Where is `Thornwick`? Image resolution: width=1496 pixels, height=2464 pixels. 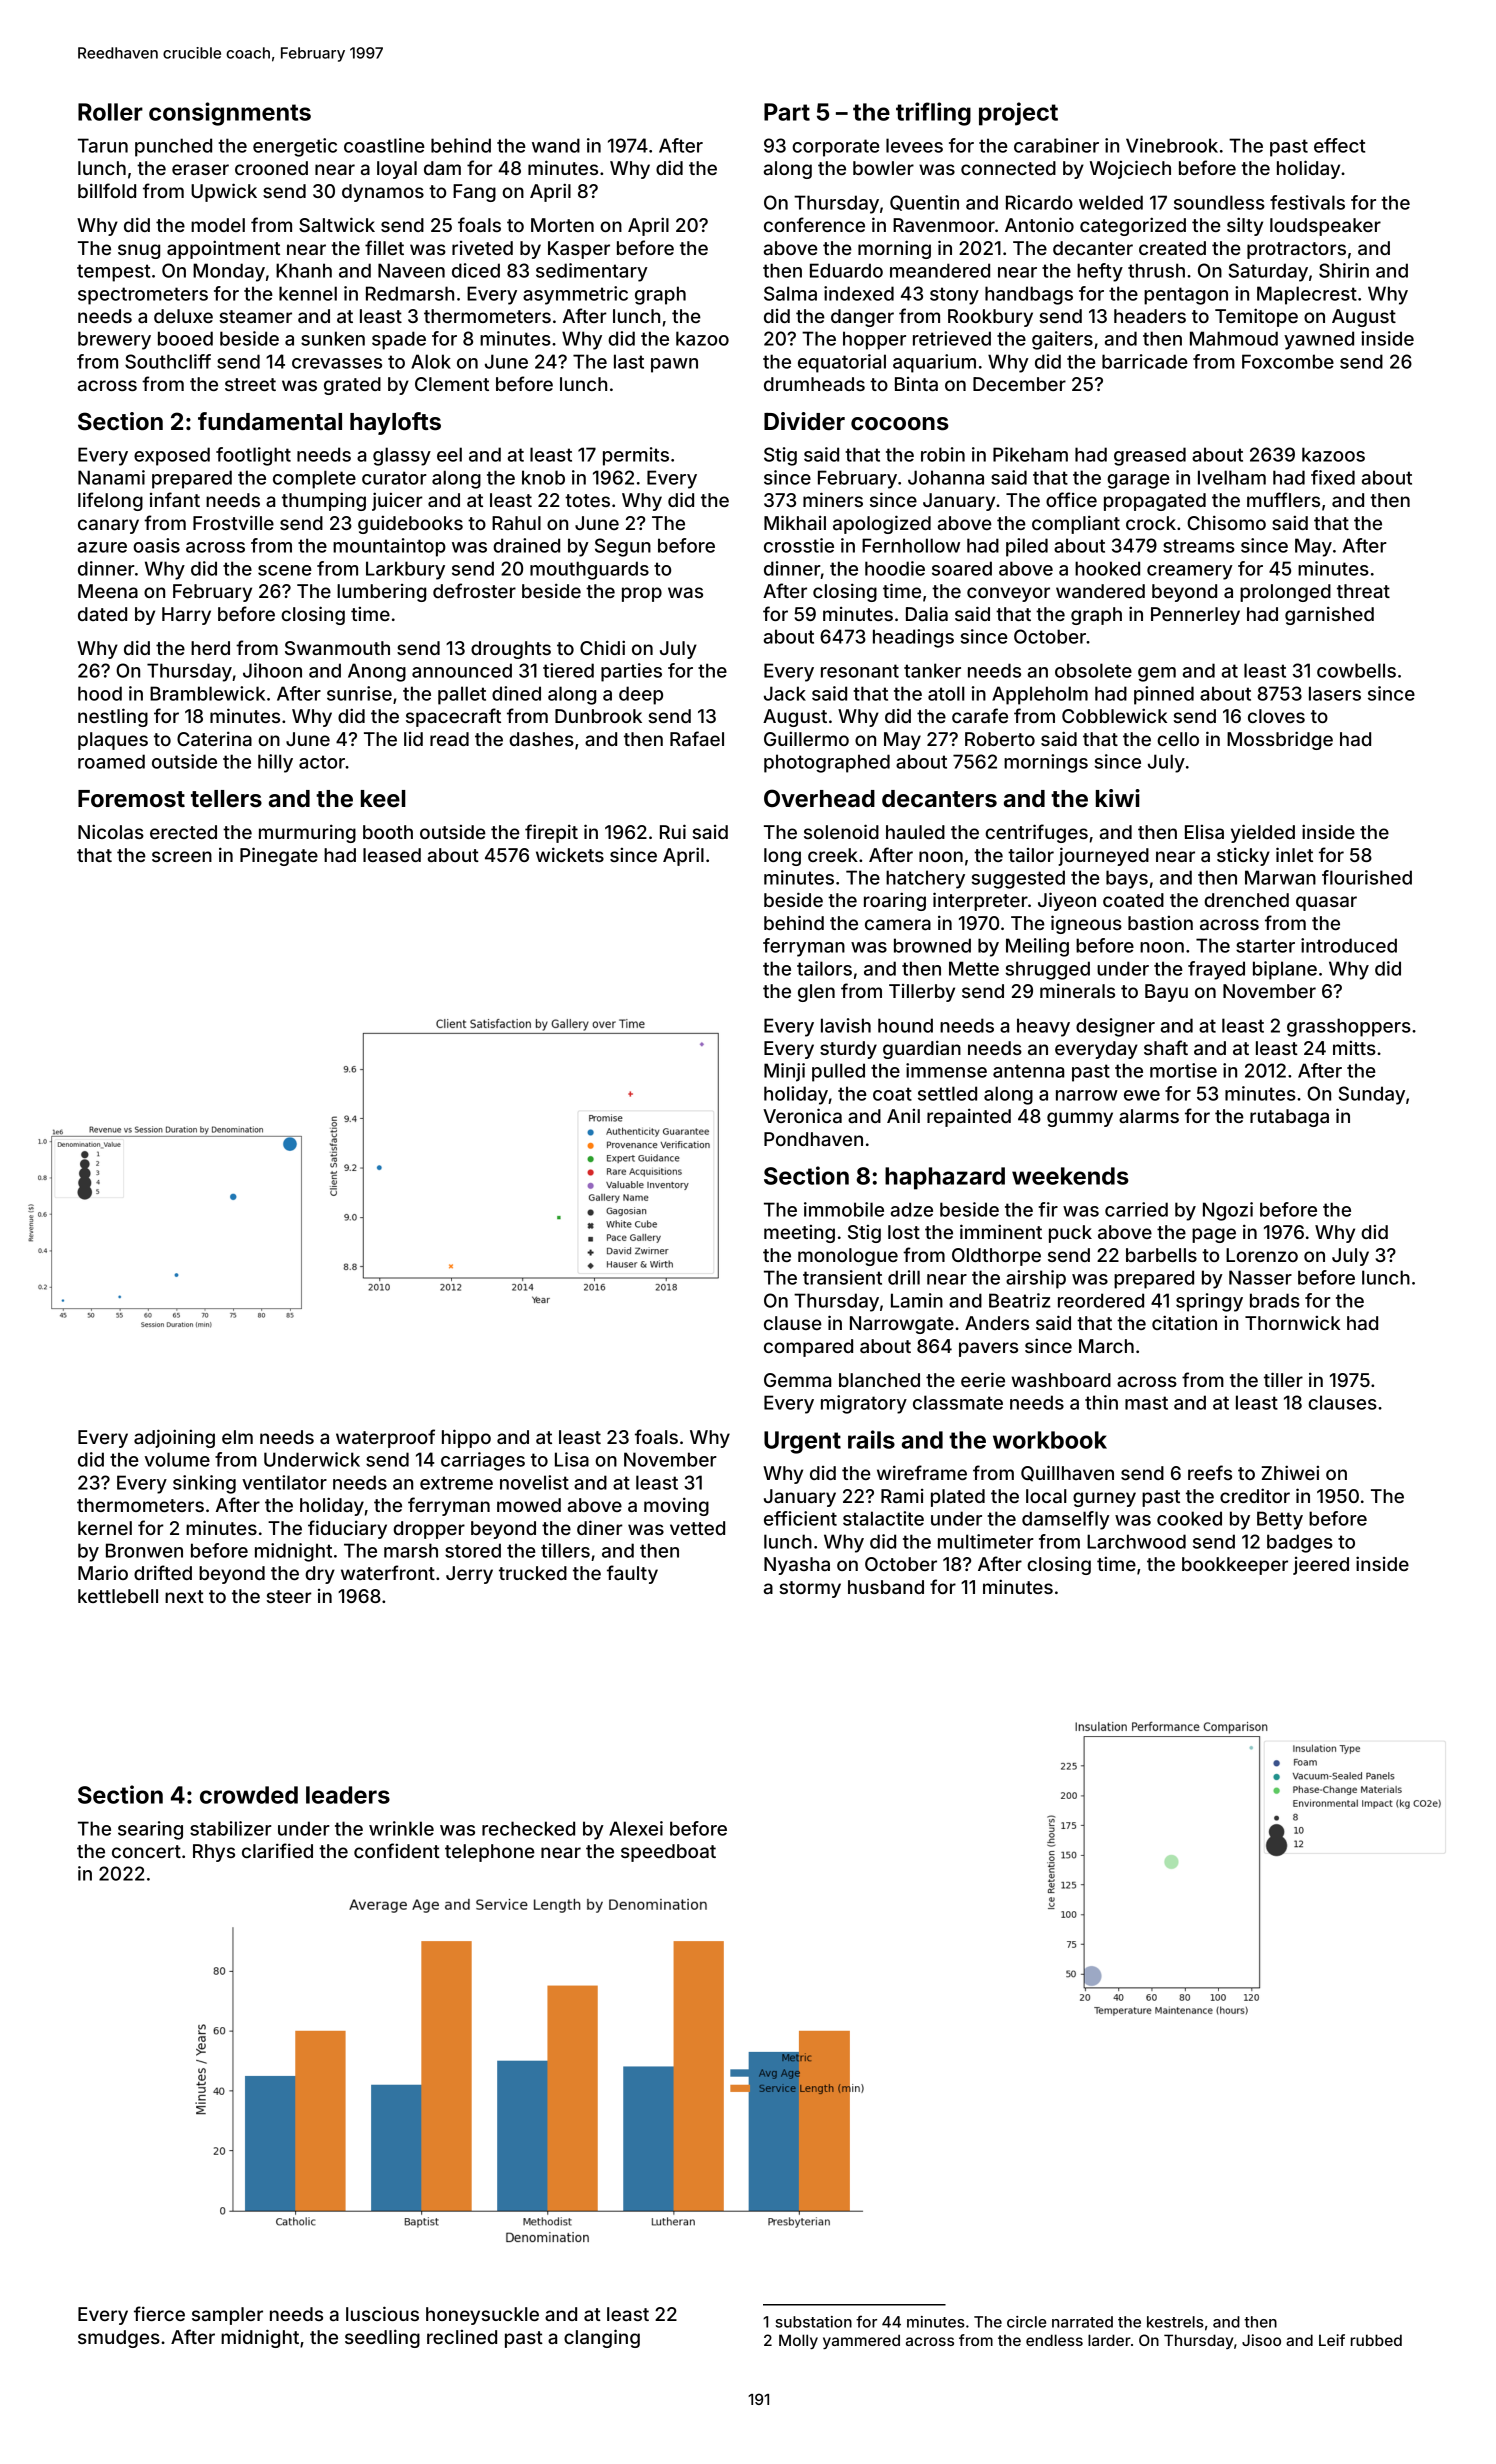
Thornwick is located at coordinates (1292, 1323).
